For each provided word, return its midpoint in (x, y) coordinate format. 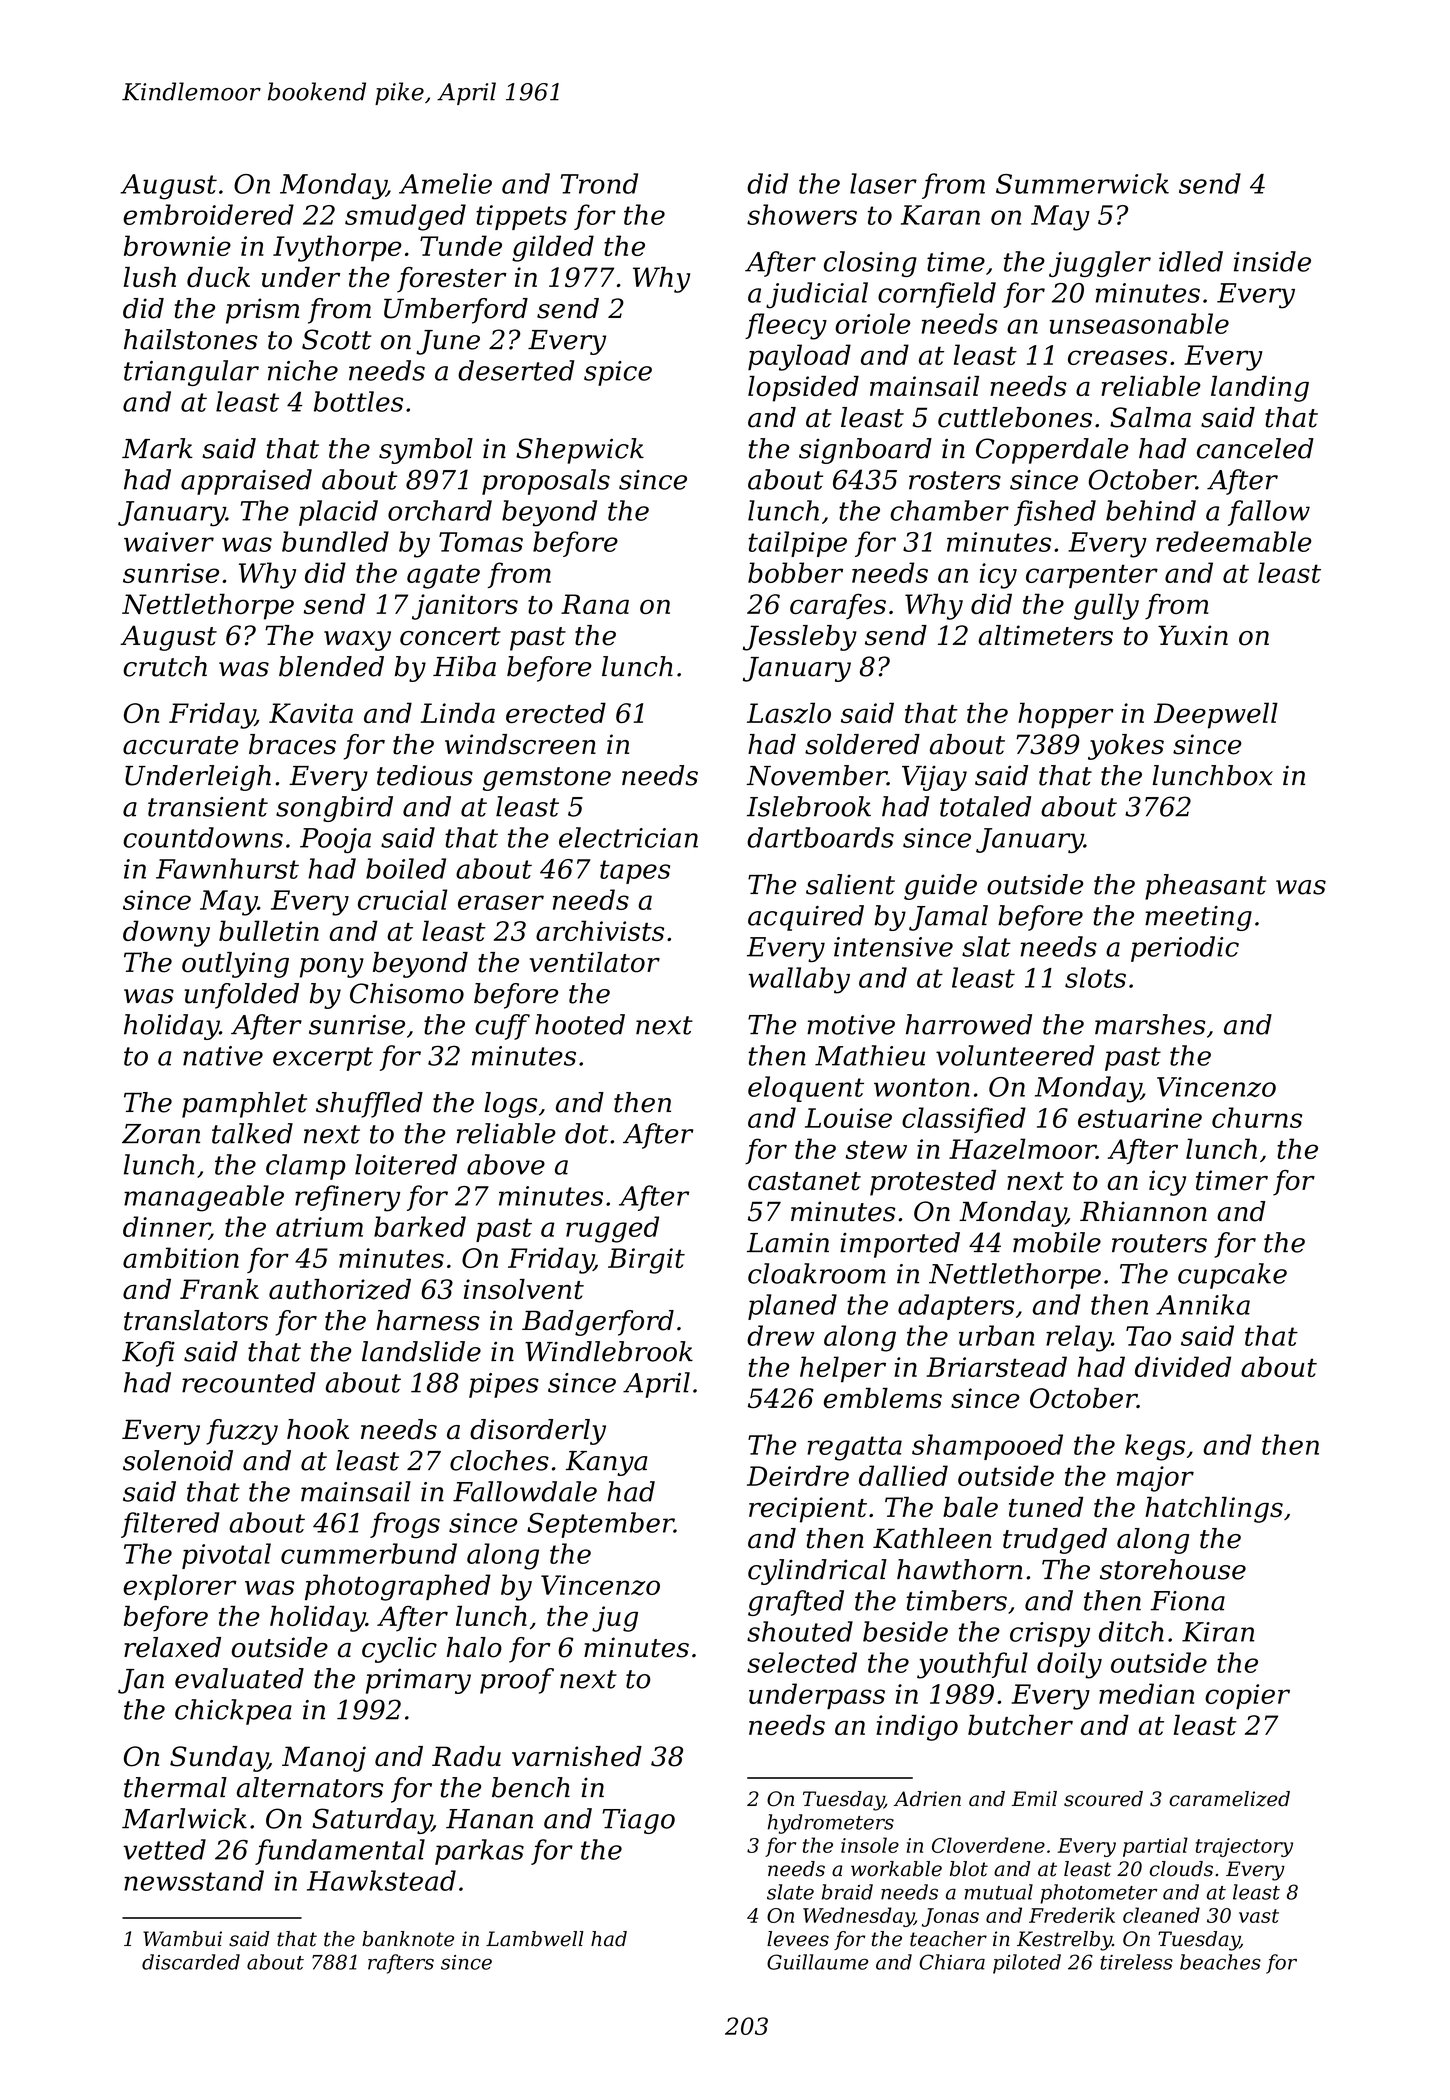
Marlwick (184, 1818)
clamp (306, 1167)
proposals (546, 482)
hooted (580, 1024)
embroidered (208, 214)
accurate (180, 745)
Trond (599, 183)
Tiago (638, 1821)
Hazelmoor (1022, 1149)
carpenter (1092, 576)
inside (1272, 261)
